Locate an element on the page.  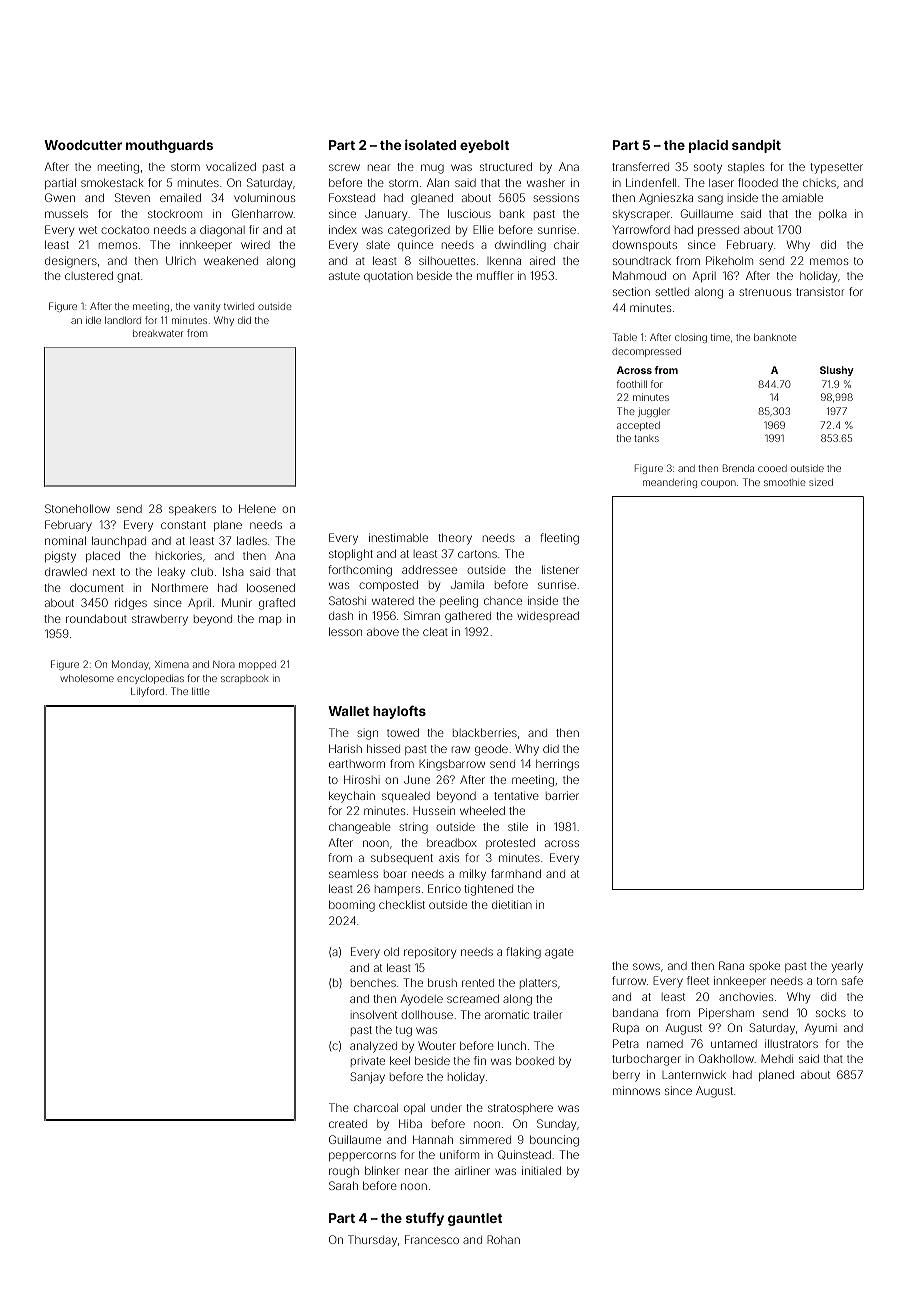
vocalized is located at coordinates (231, 166).
